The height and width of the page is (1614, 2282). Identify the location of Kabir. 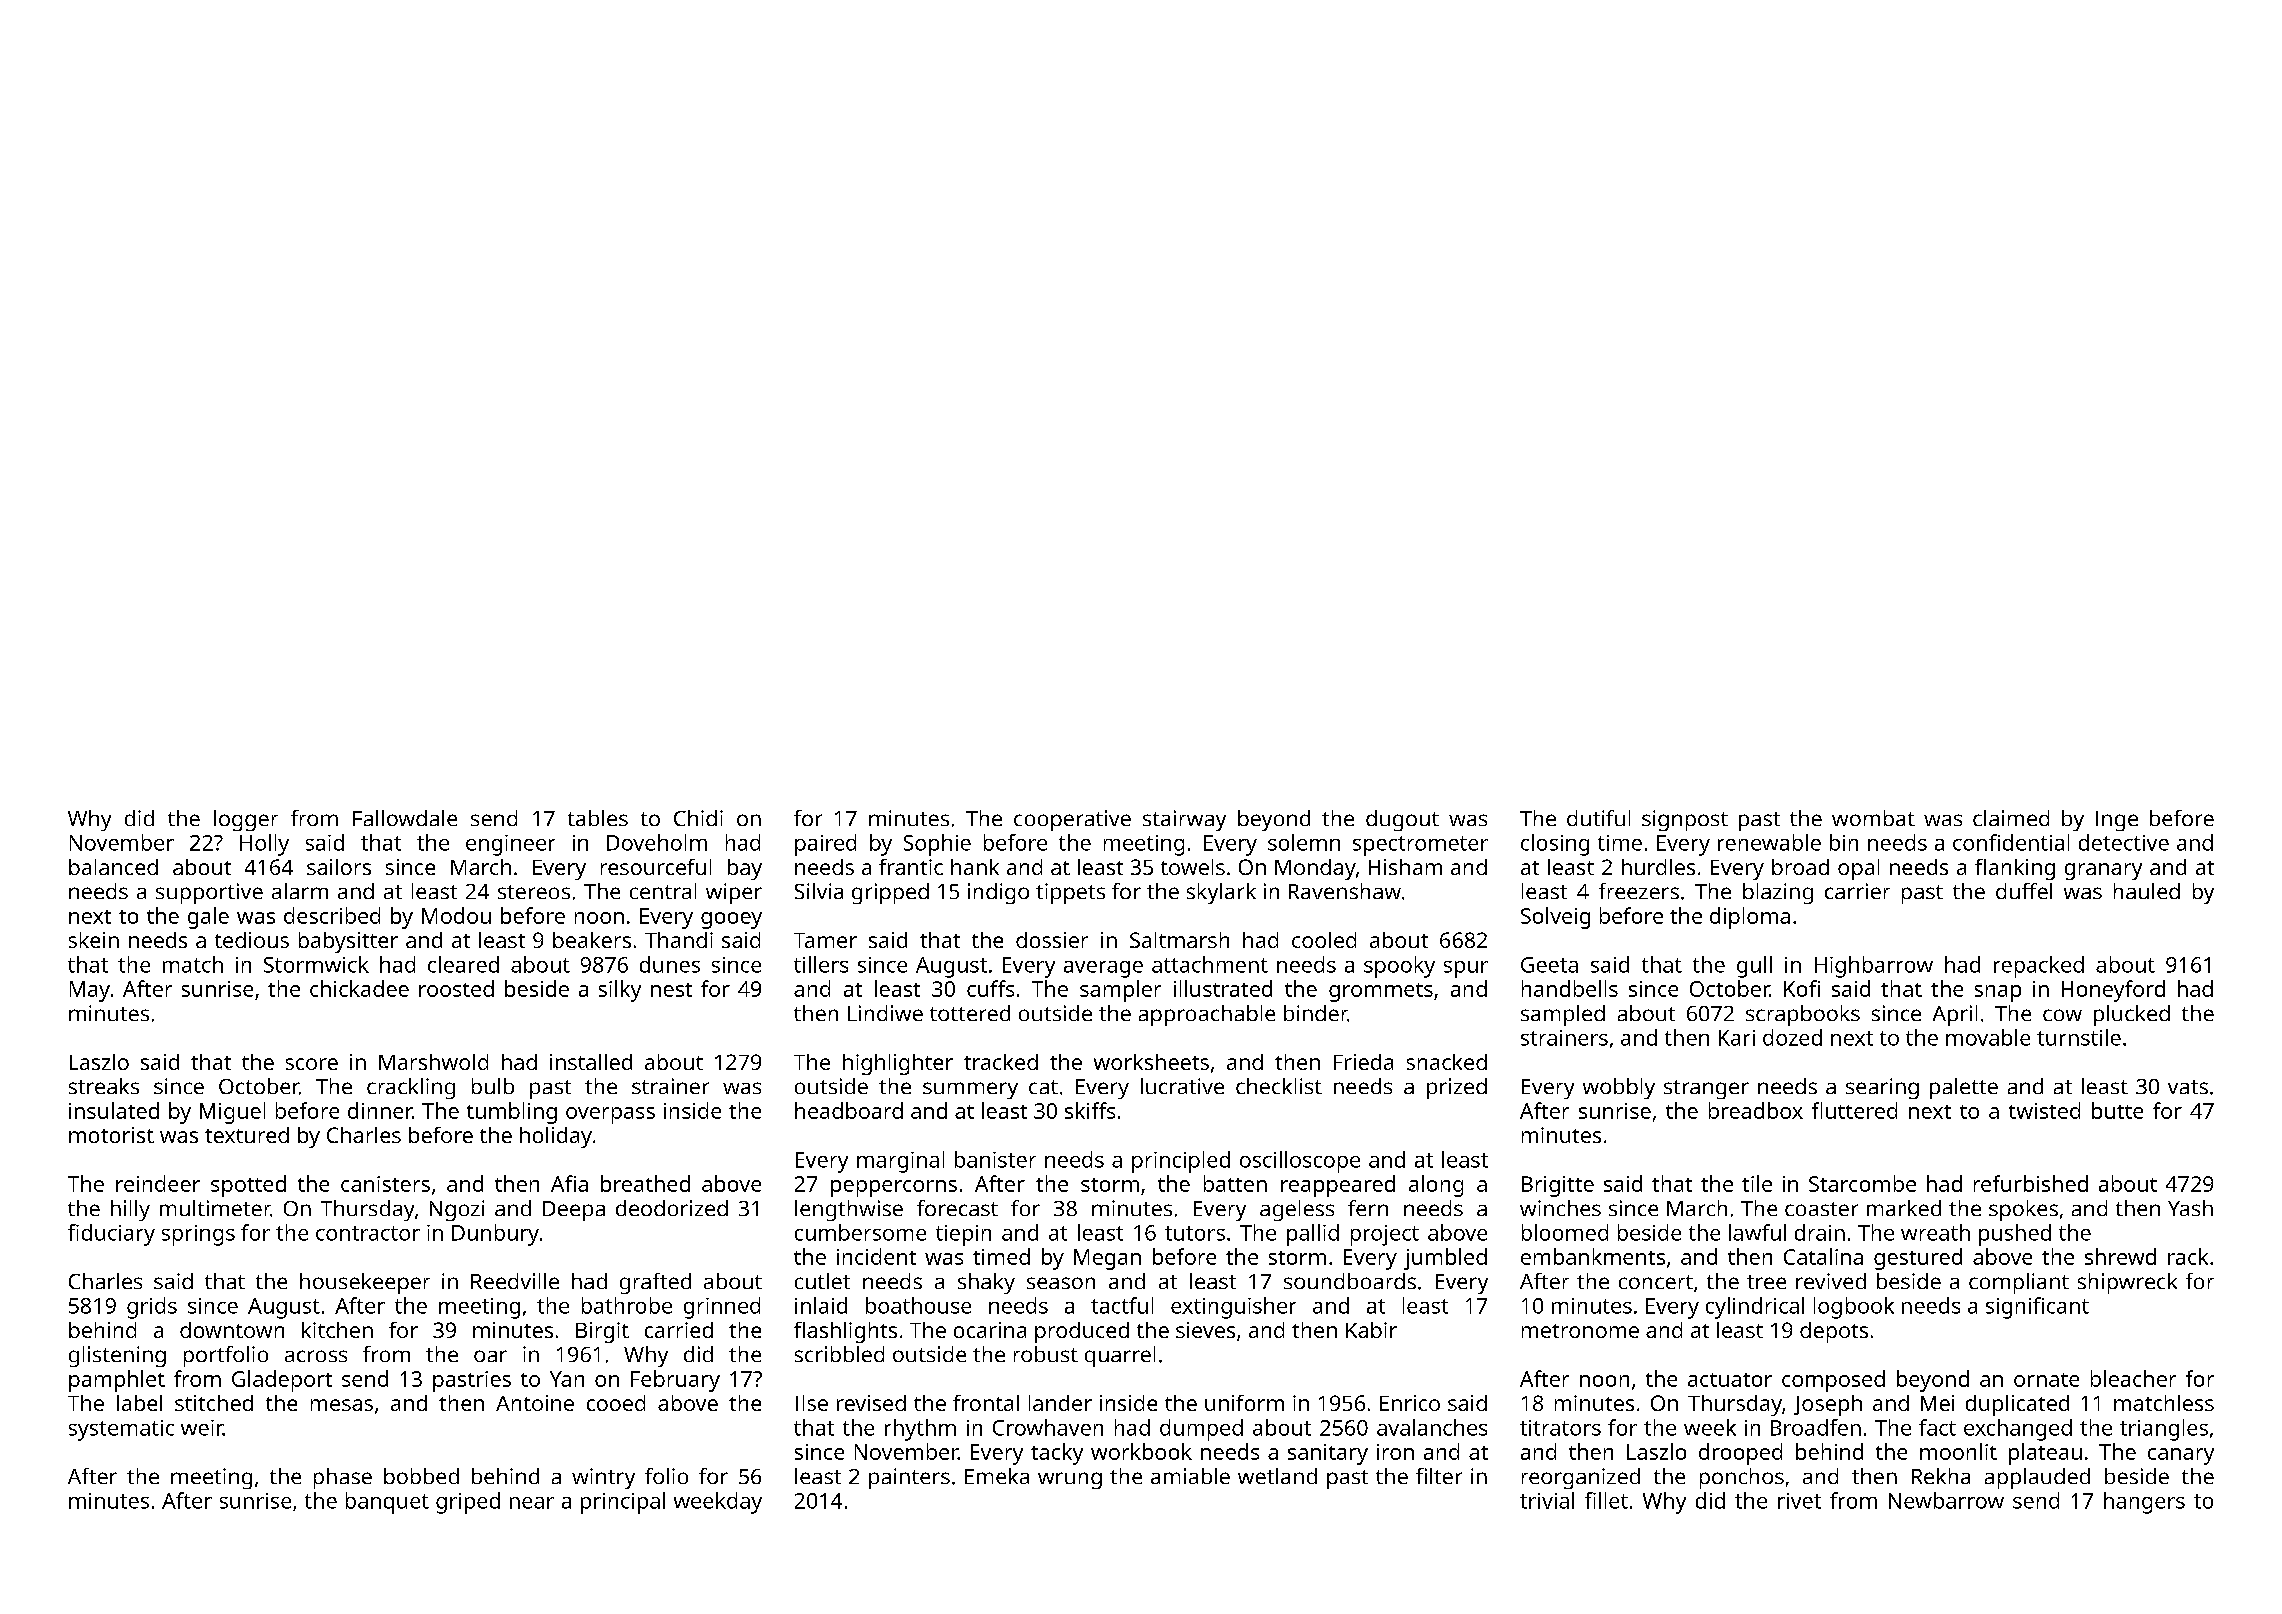
(1371, 1330).
